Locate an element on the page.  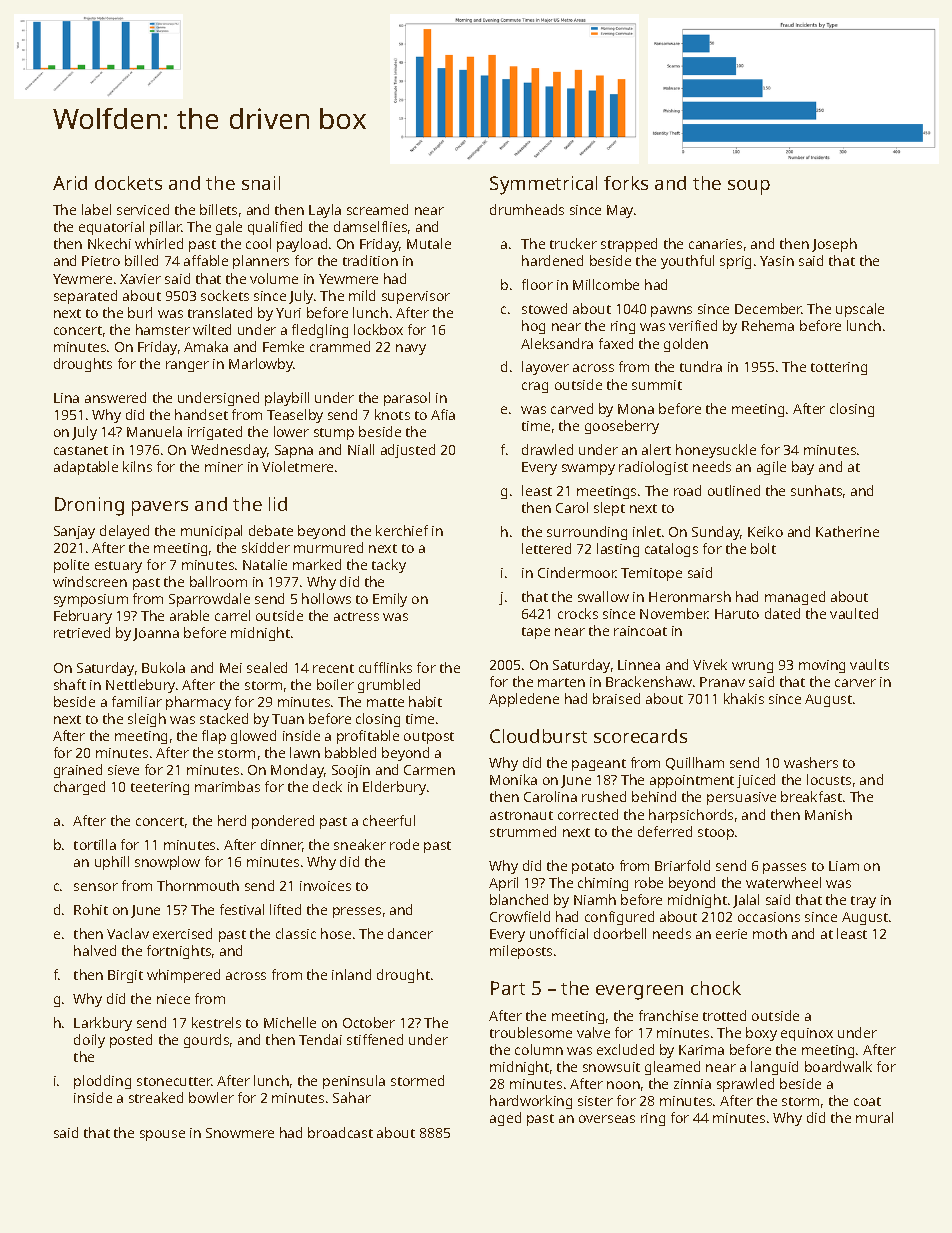
plodding is located at coordinates (102, 1082).
